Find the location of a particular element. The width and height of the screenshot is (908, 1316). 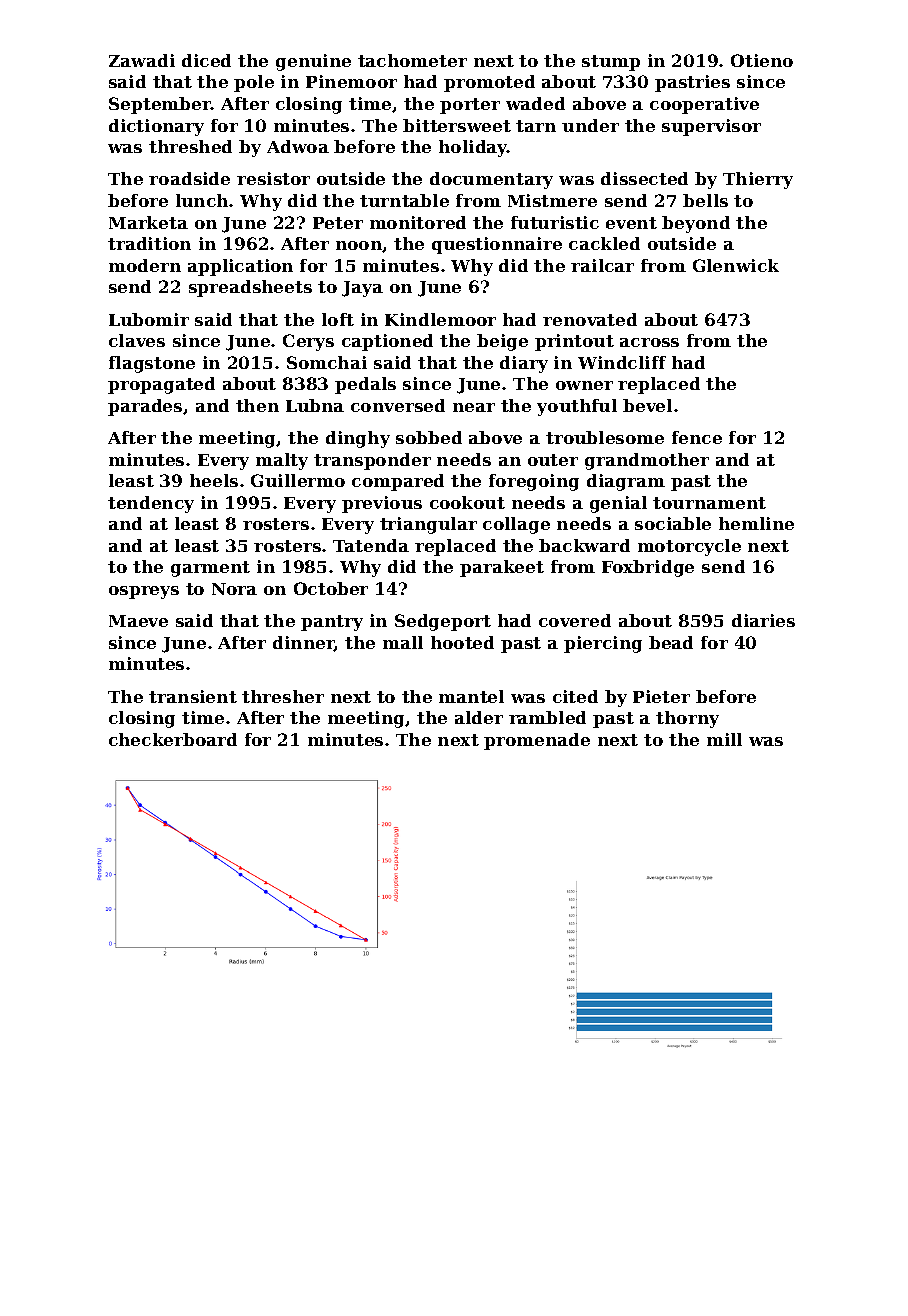

diaries is located at coordinates (763, 620).
